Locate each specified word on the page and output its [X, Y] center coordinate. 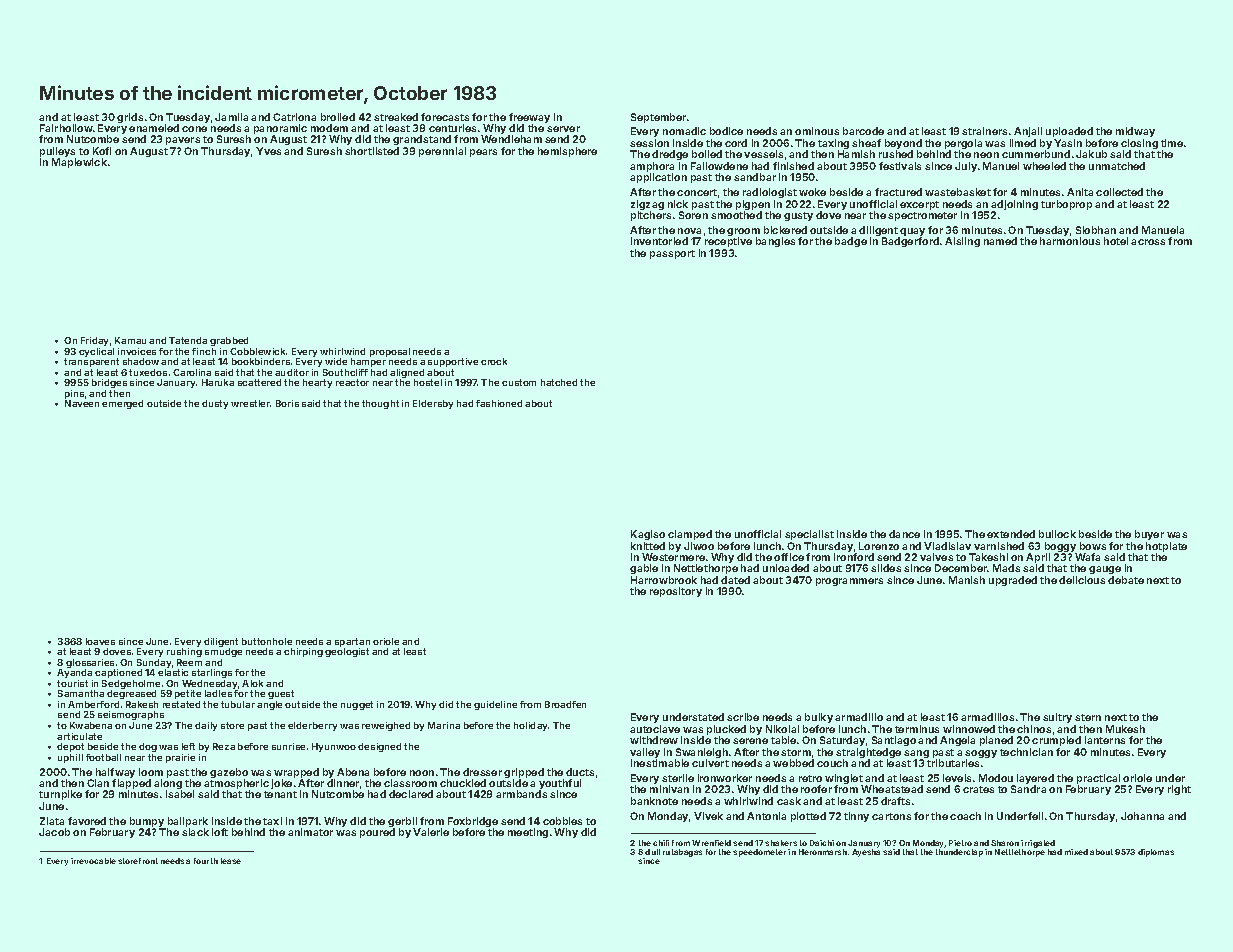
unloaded [786, 568]
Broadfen [565, 704]
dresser [482, 772]
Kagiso [648, 535]
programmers [849, 582]
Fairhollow [66, 128]
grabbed [229, 341]
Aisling [962, 242]
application [658, 178]
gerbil [402, 822]
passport [672, 254]
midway [1135, 132]
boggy [1060, 547]
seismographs [131, 715]
